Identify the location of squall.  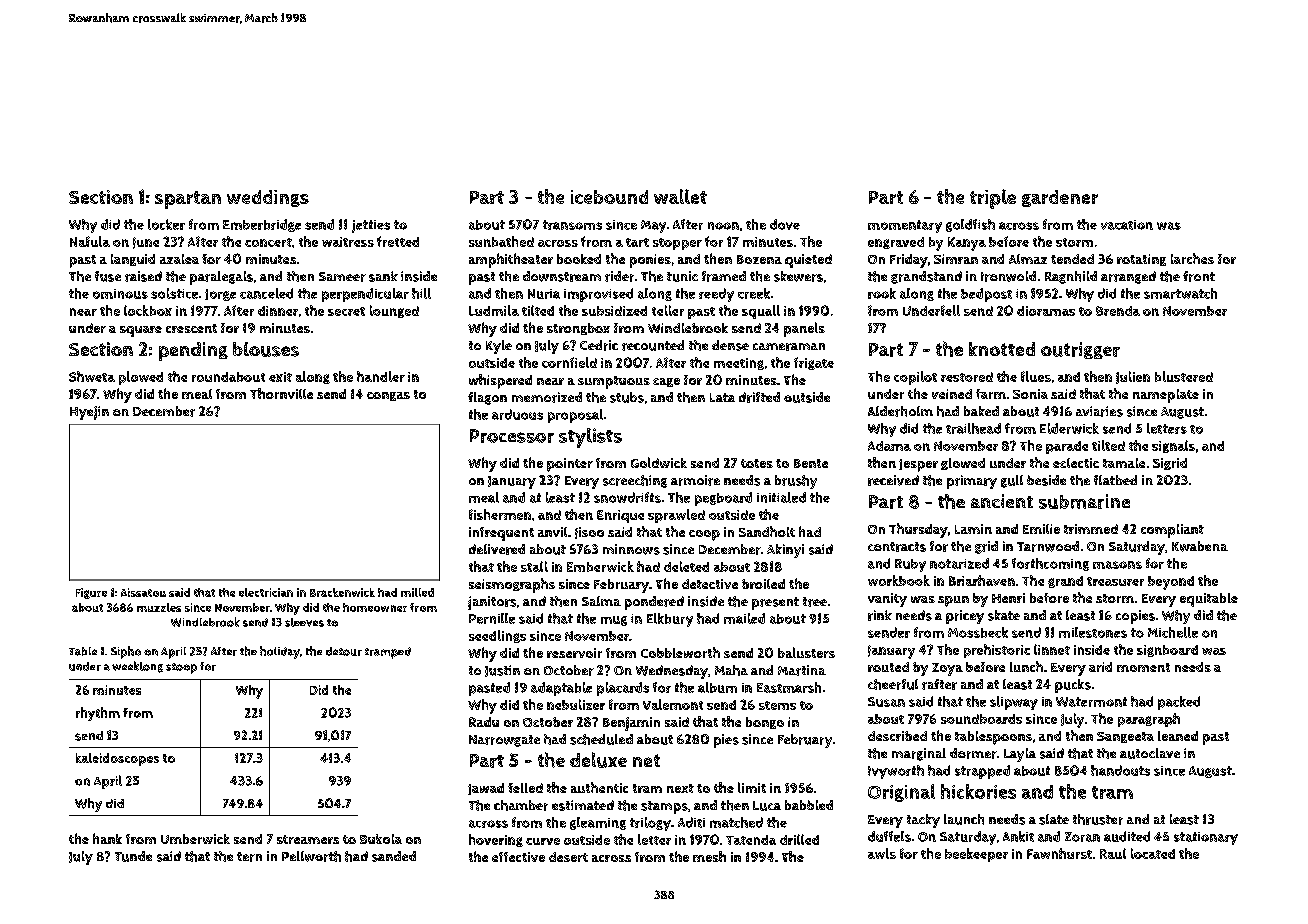
(761, 312).
